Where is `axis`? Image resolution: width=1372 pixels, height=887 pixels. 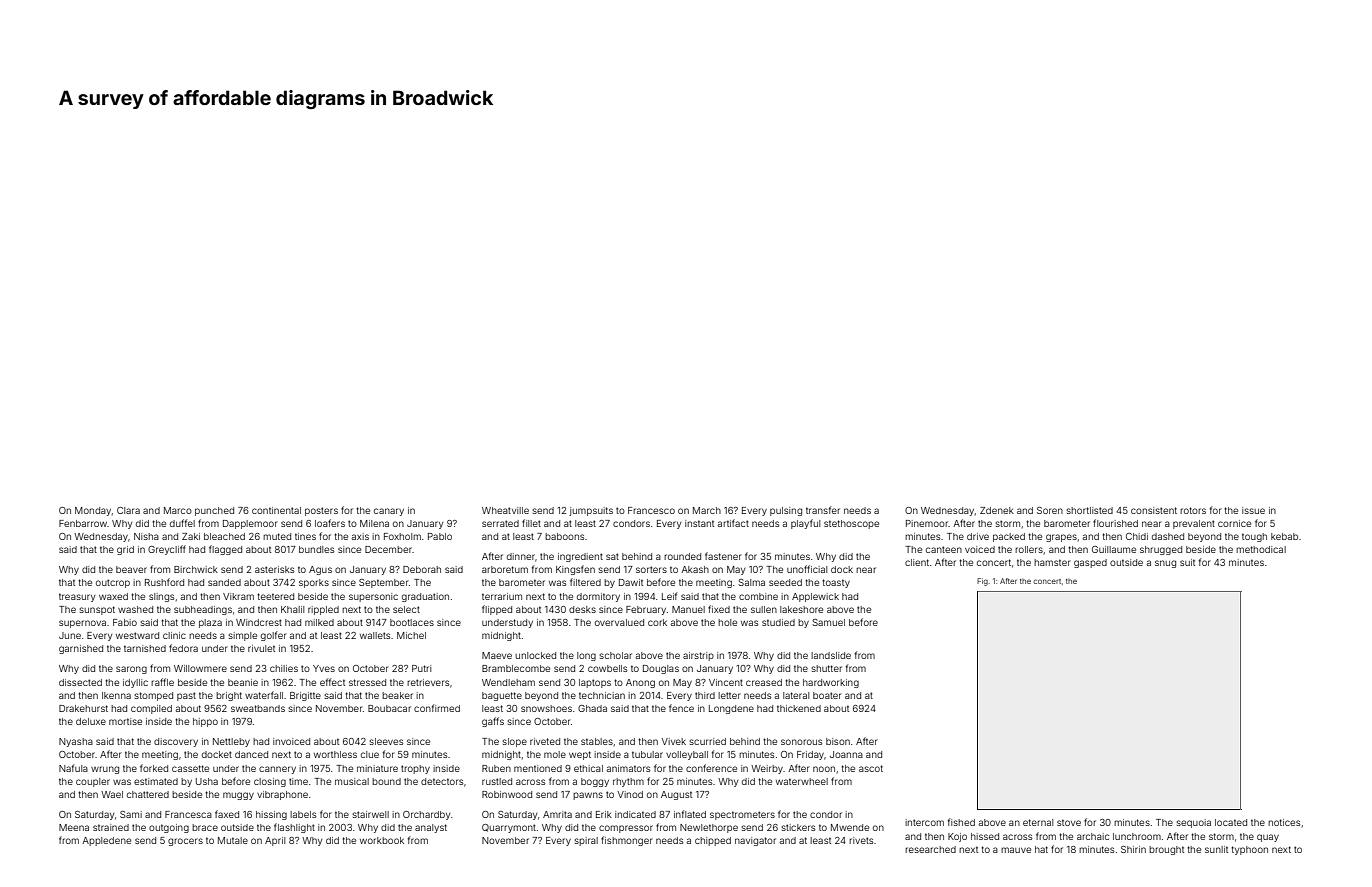 axis is located at coordinates (360, 536).
